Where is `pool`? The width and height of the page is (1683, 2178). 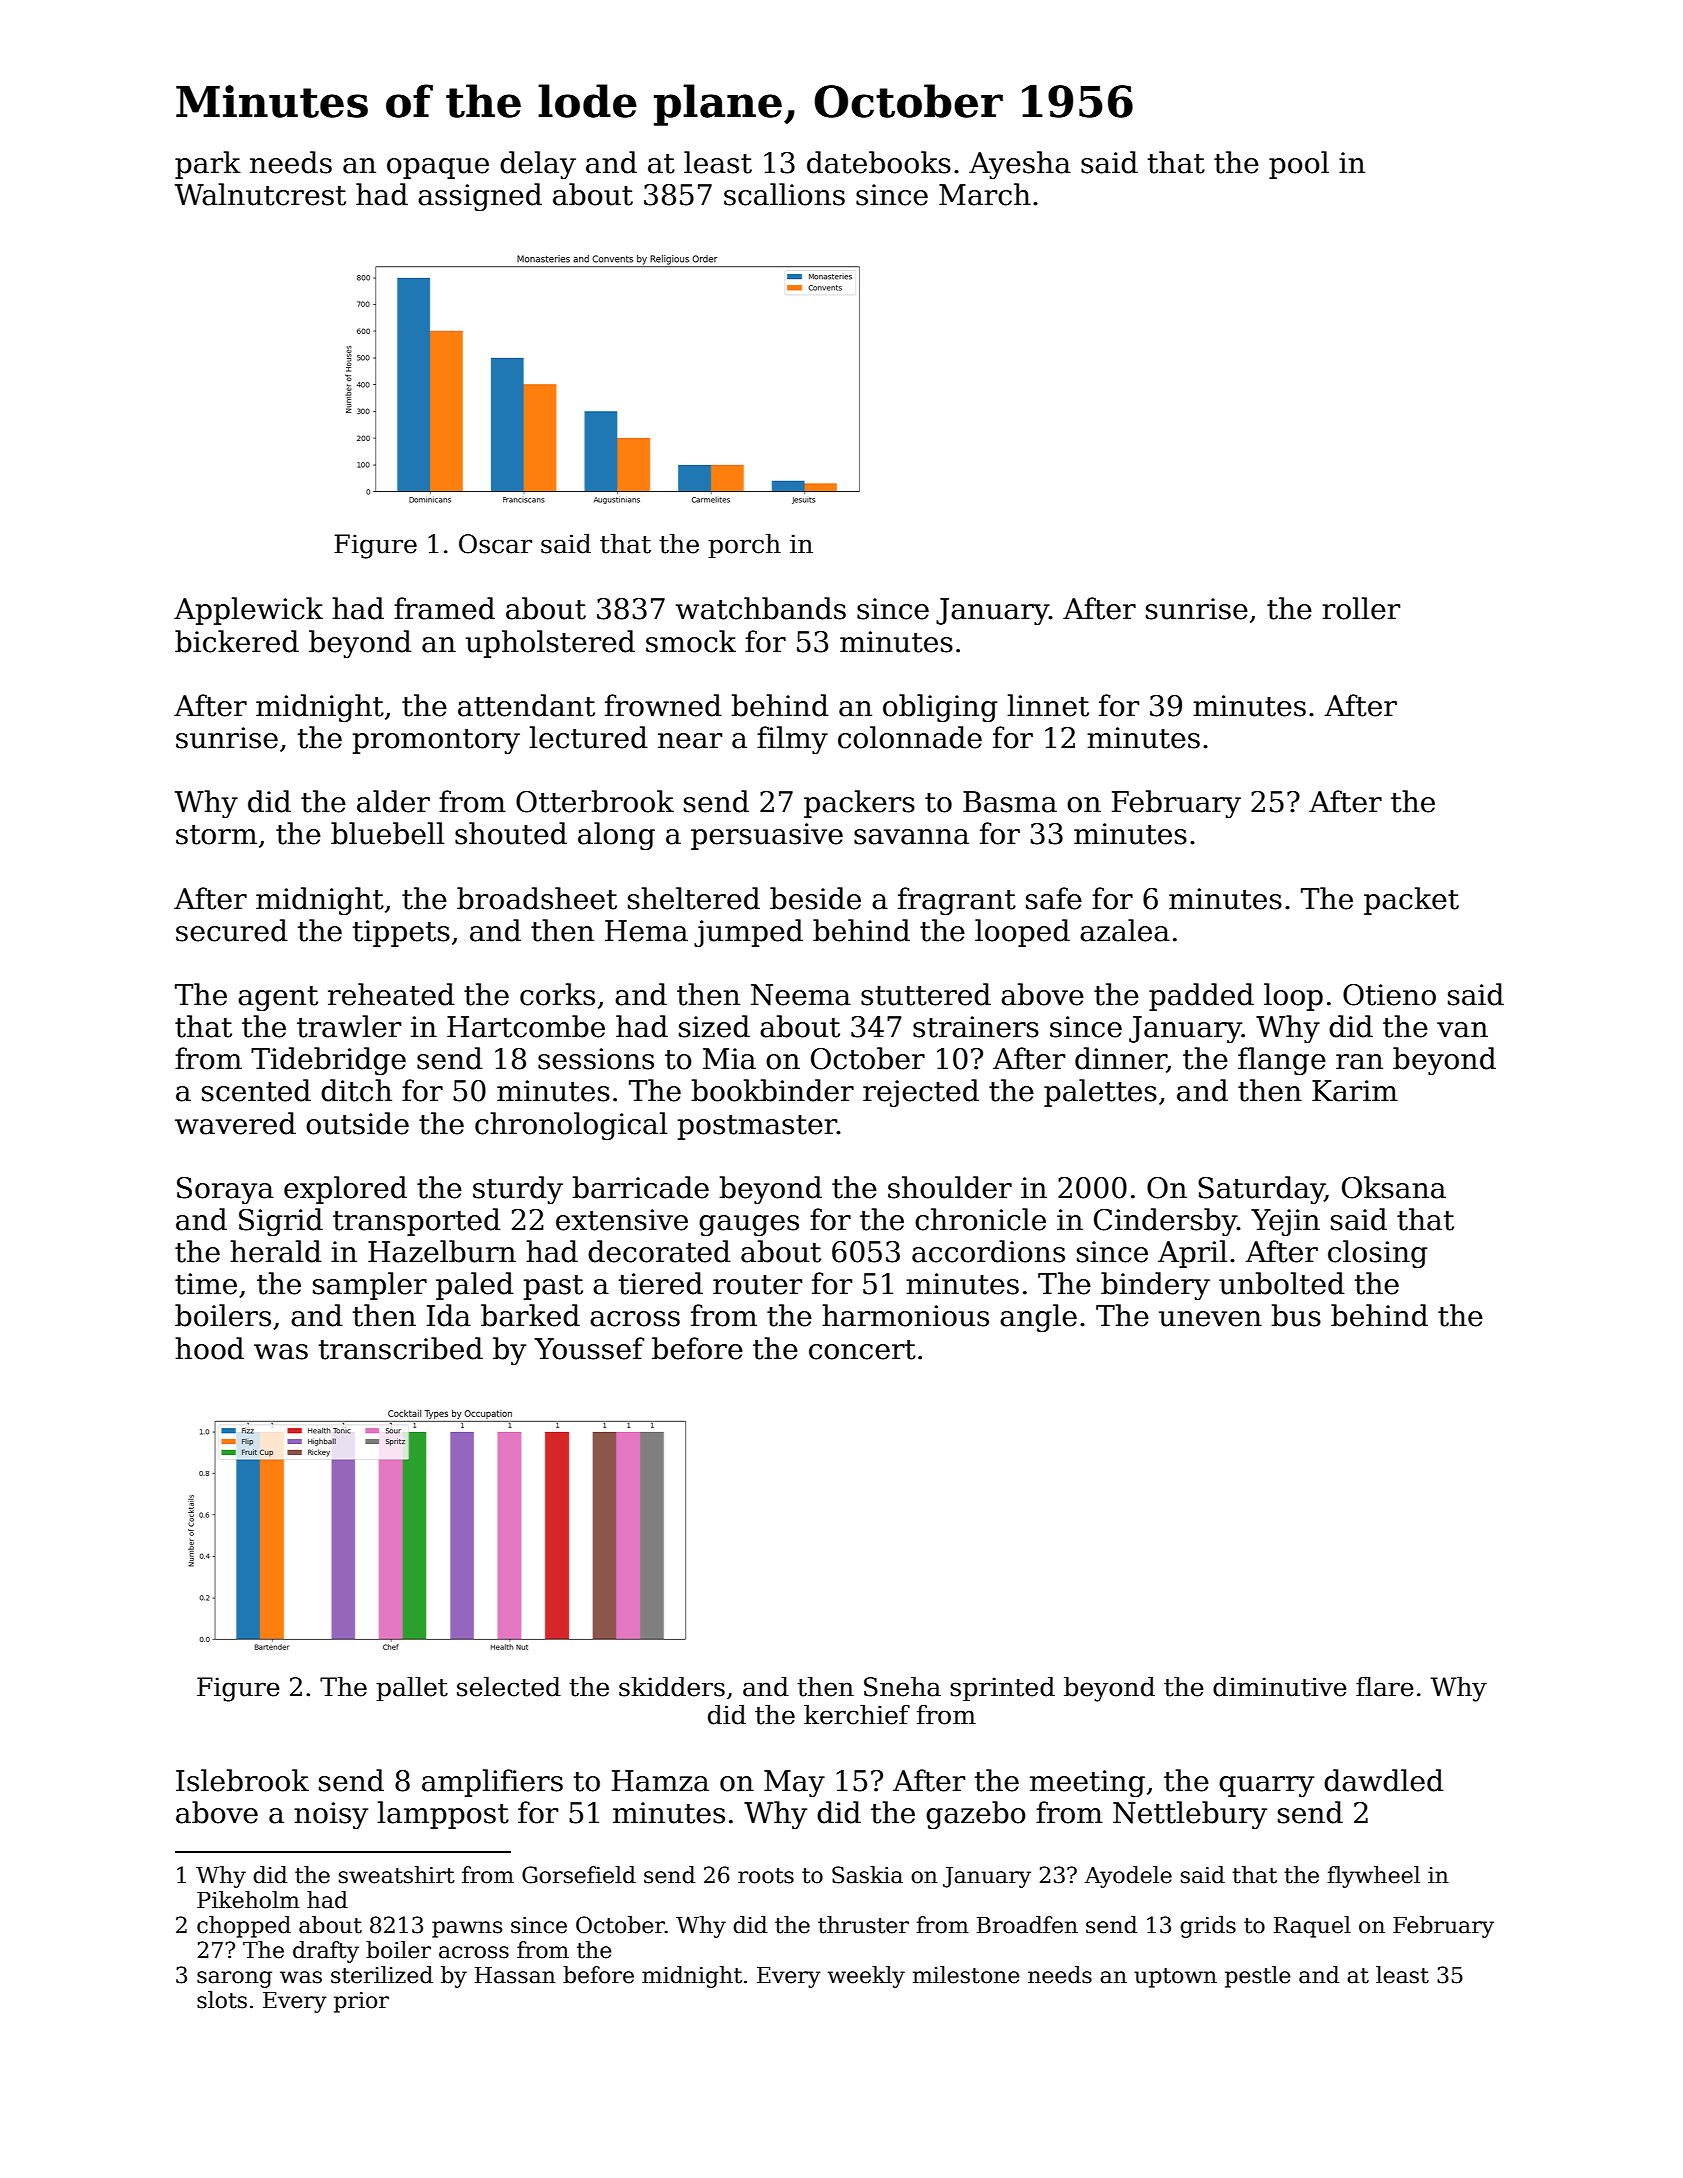
pool is located at coordinates (1299, 165).
